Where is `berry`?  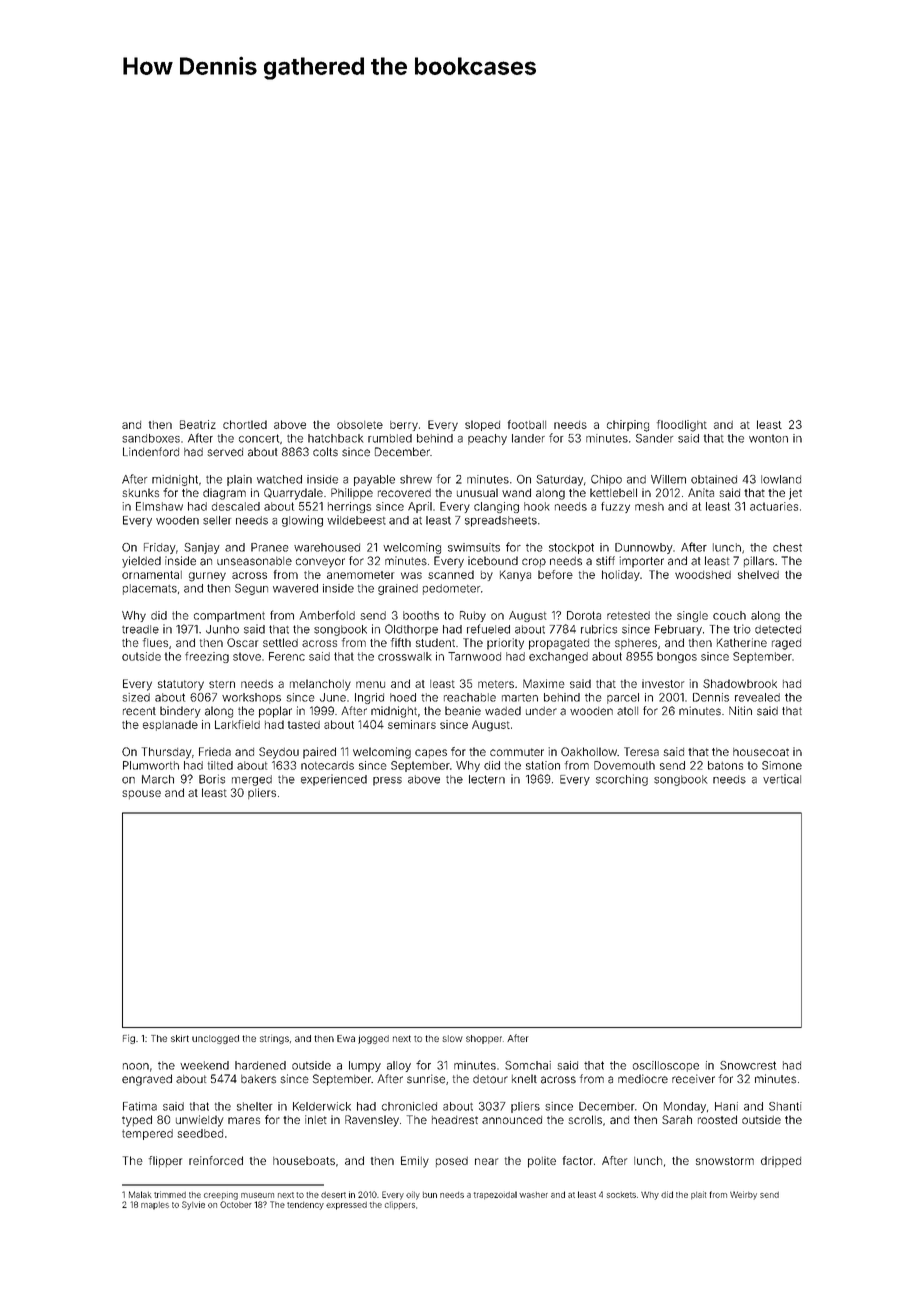
berry is located at coordinates (404, 426).
